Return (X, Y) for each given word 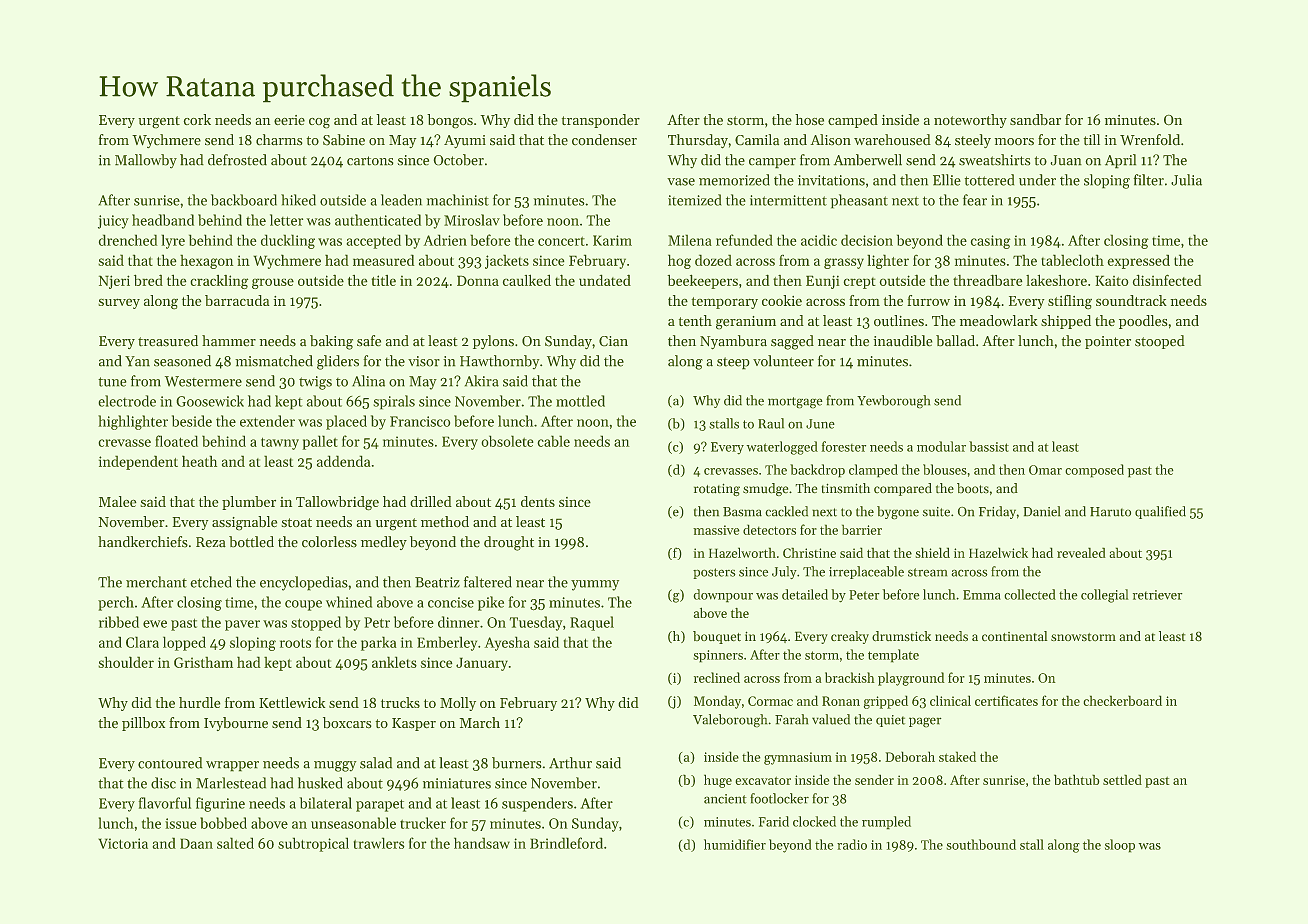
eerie (289, 120)
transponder (601, 121)
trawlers (379, 843)
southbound (981, 844)
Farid (774, 821)
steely (973, 141)
